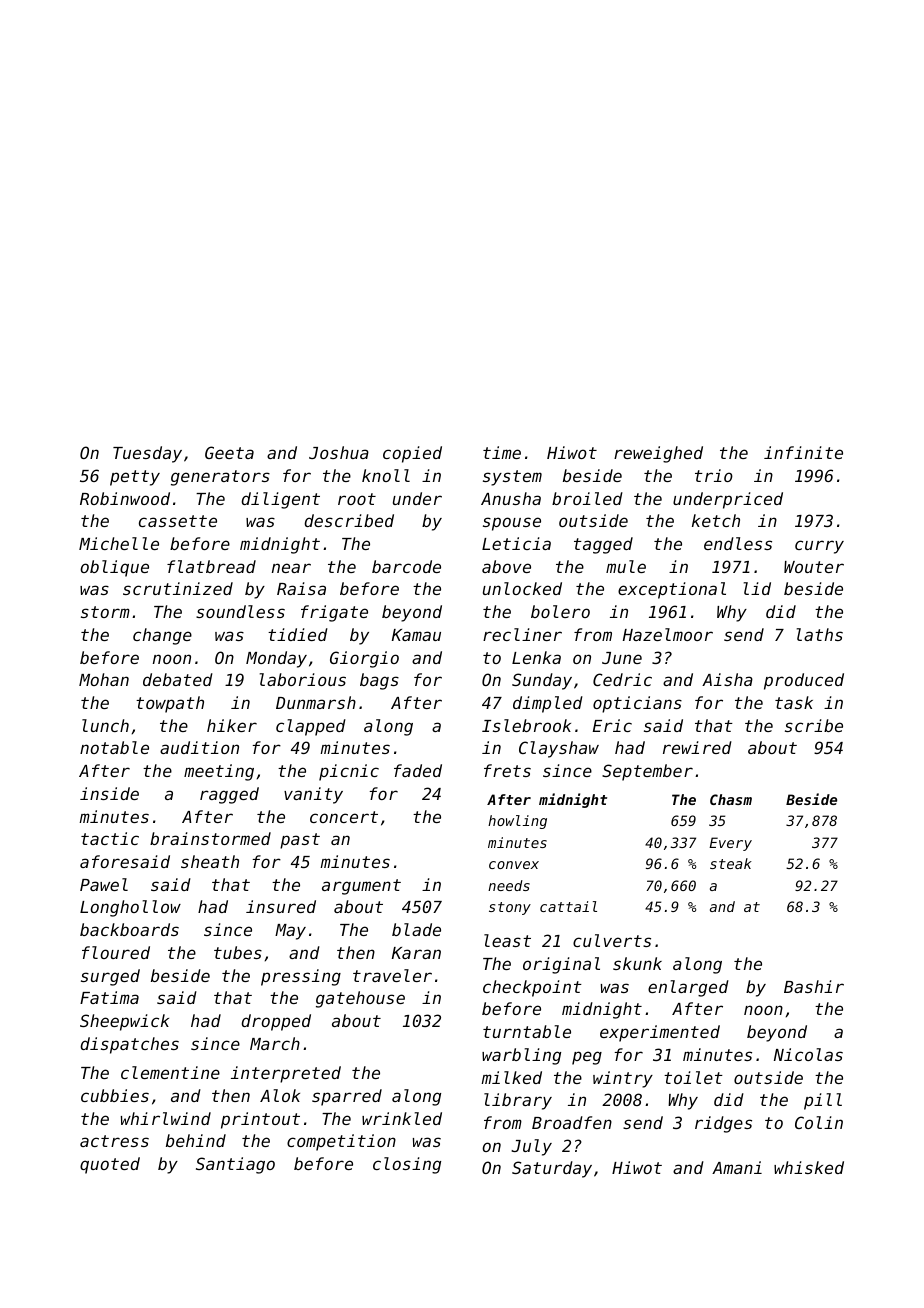  Describe the element at coordinates (386, 475) in the screenshot. I see `knoll` at that location.
